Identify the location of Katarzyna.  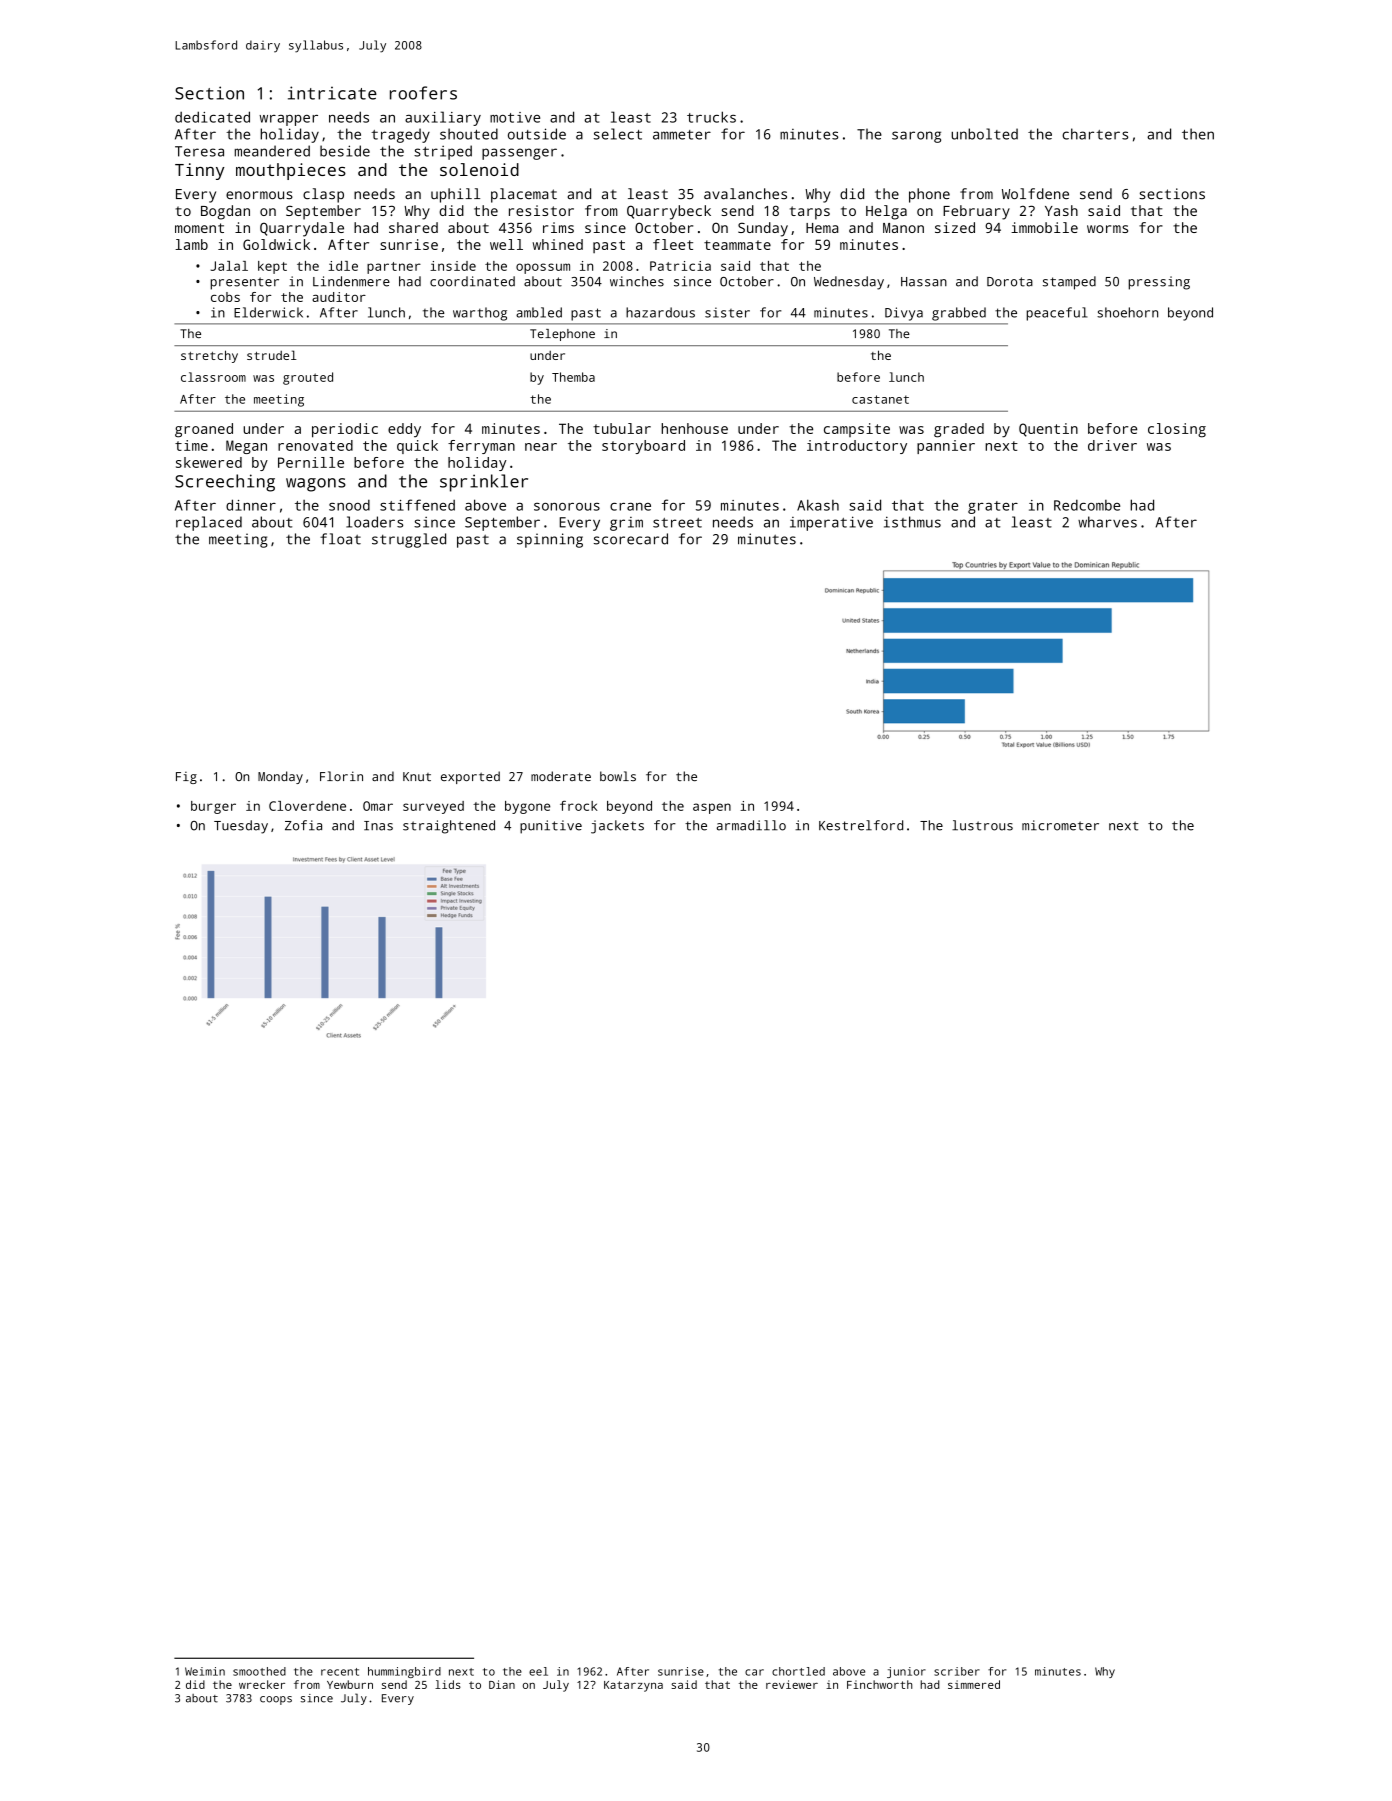
(633, 1686).
